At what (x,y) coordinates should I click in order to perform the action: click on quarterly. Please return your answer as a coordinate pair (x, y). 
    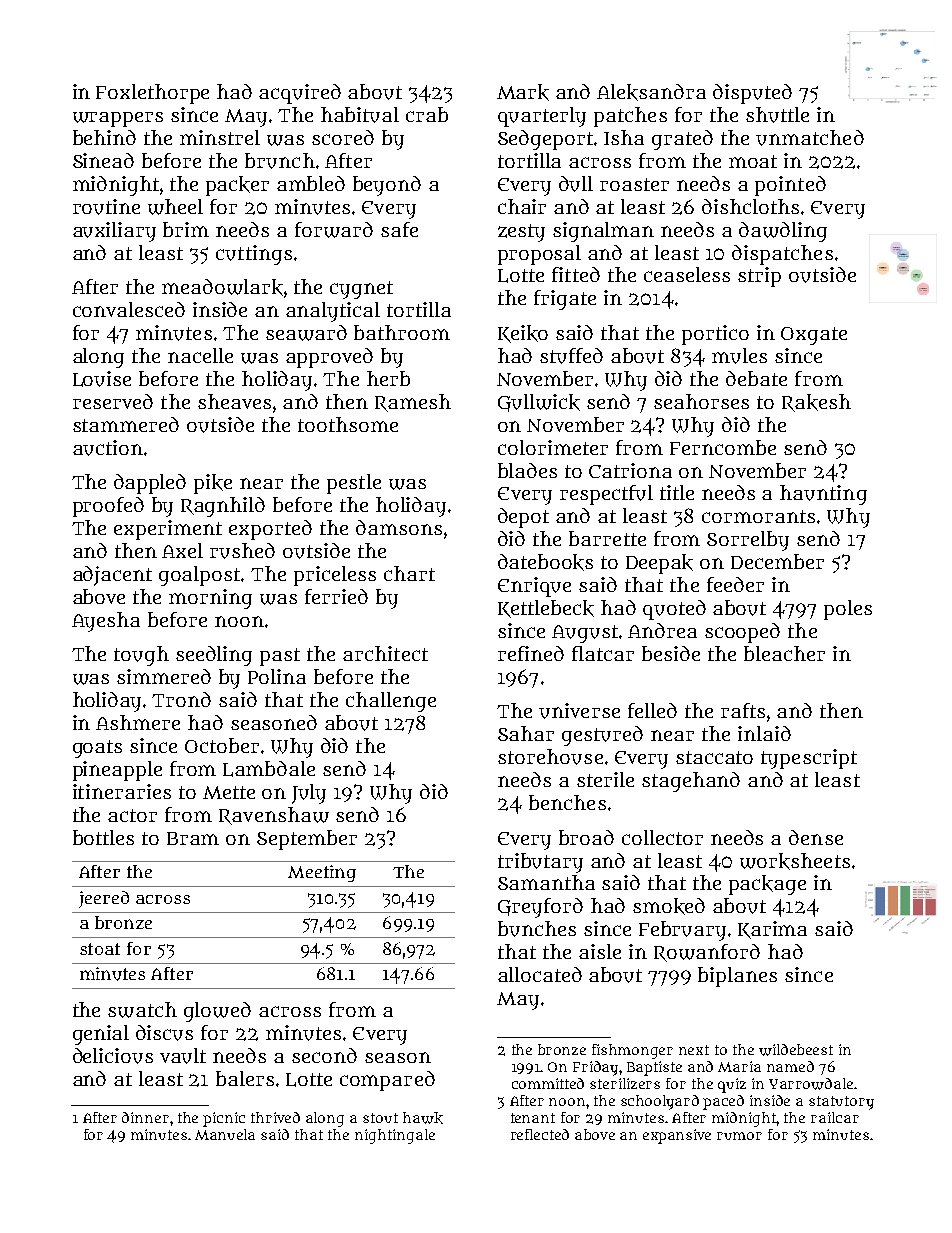
    Looking at the image, I should click on (542, 117).
